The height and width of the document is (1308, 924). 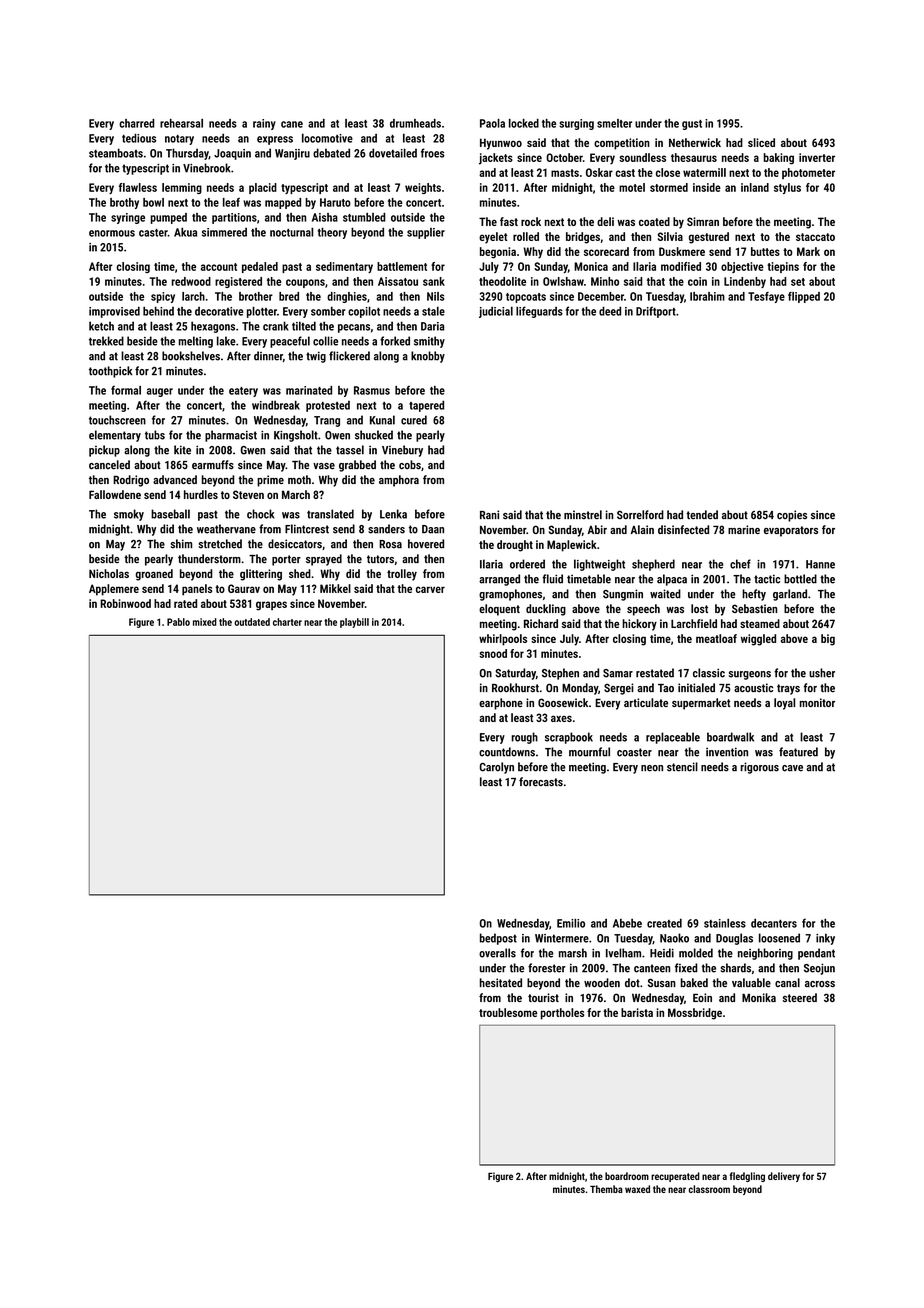 What do you see at coordinates (354, 623) in the document?
I see `playbill` at bounding box center [354, 623].
